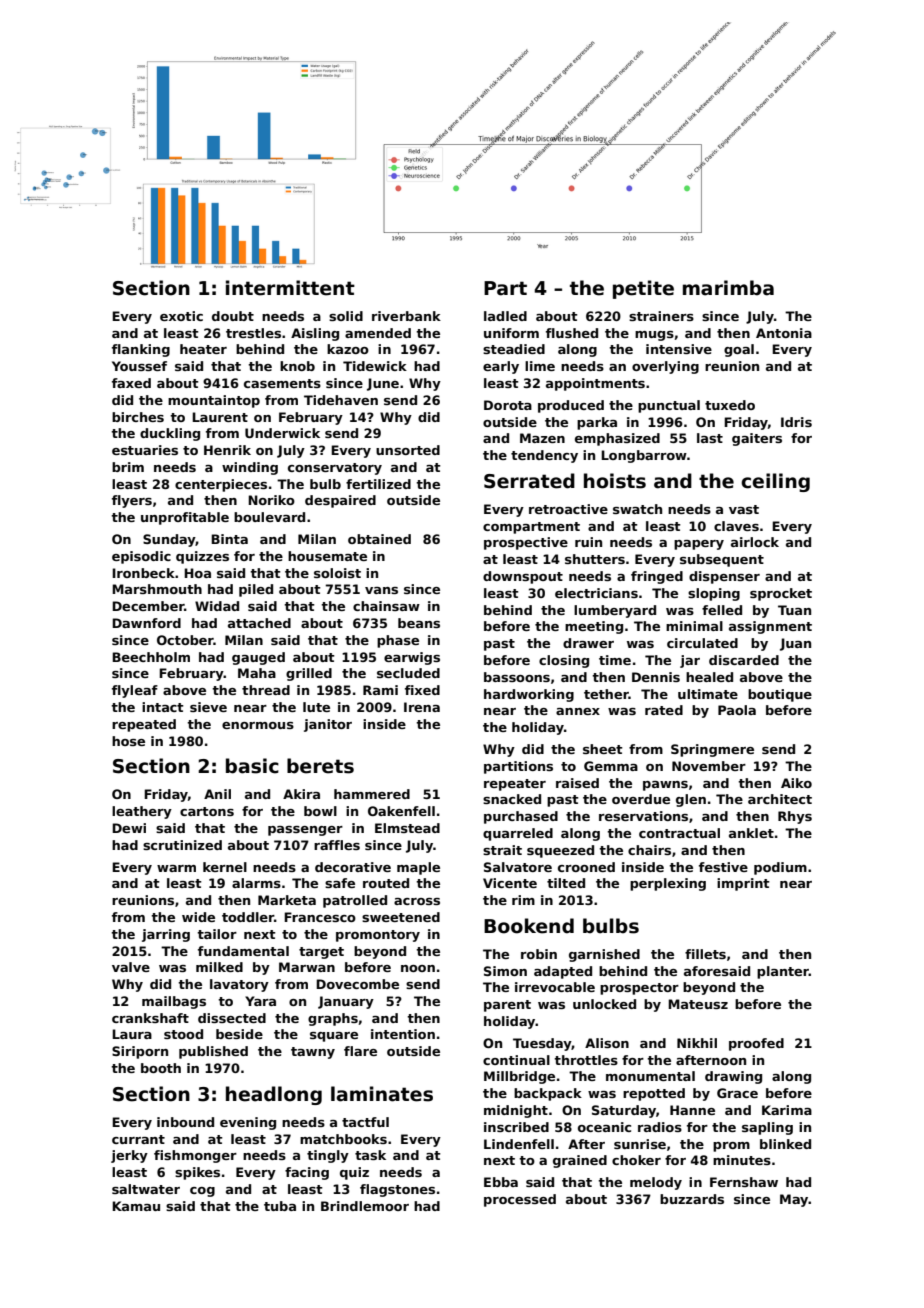 Image resolution: width=924 pixels, height=1308 pixels. I want to click on sweetened, so click(401, 917).
